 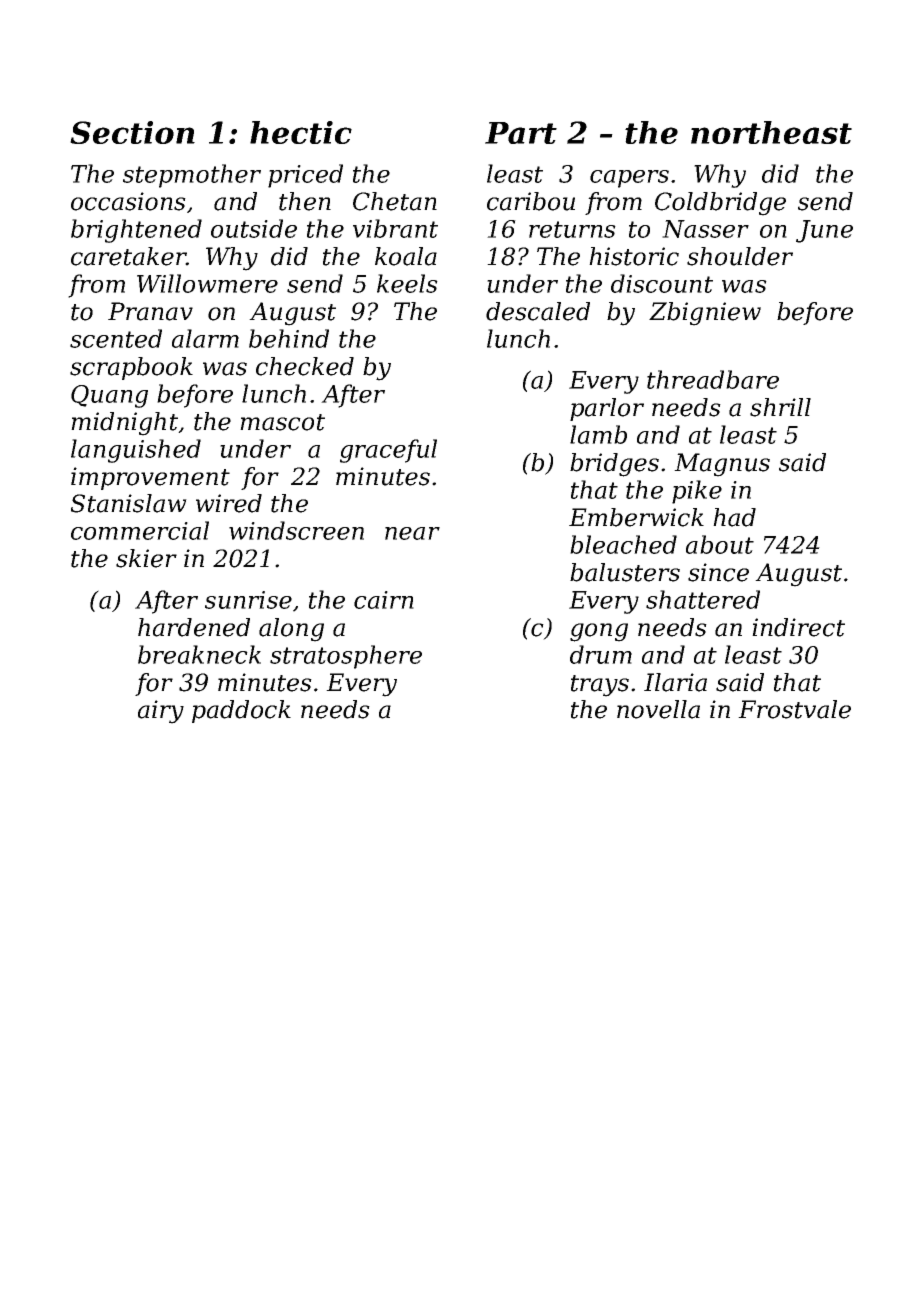 I want to click on descaled, so click(x=538, y=311).
